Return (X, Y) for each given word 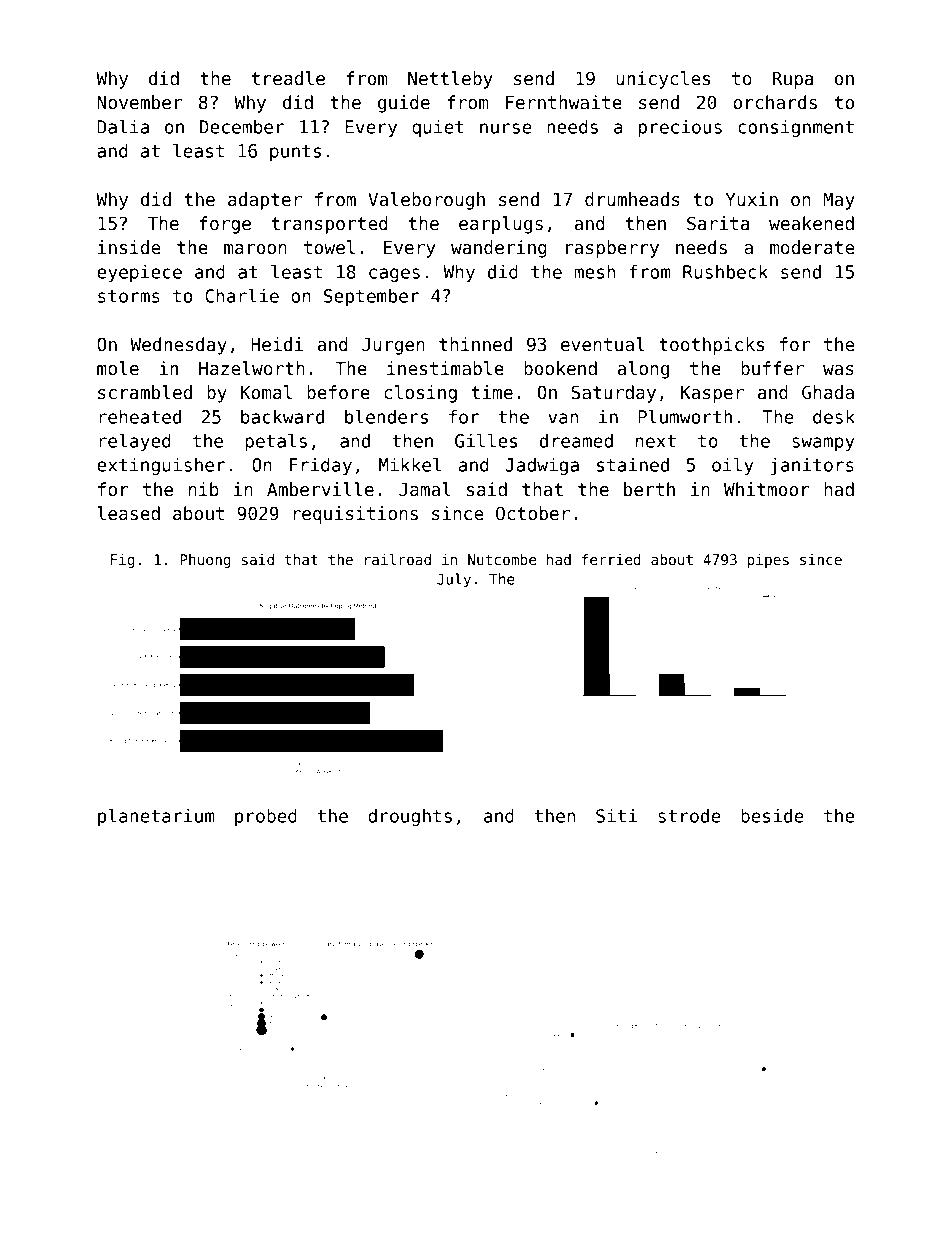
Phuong (205, 561)
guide (404, 104)
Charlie (242, 296)
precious (680, 128)
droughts (410, 817)
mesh (595, 272)
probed (266, 817)
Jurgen (393, 346)
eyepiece (139, 273)
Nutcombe (502, 559)
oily (733, 466)
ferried (611, 559)
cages (394, 275)
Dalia (123, 127)
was (838, 370)
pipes (768, 561)
